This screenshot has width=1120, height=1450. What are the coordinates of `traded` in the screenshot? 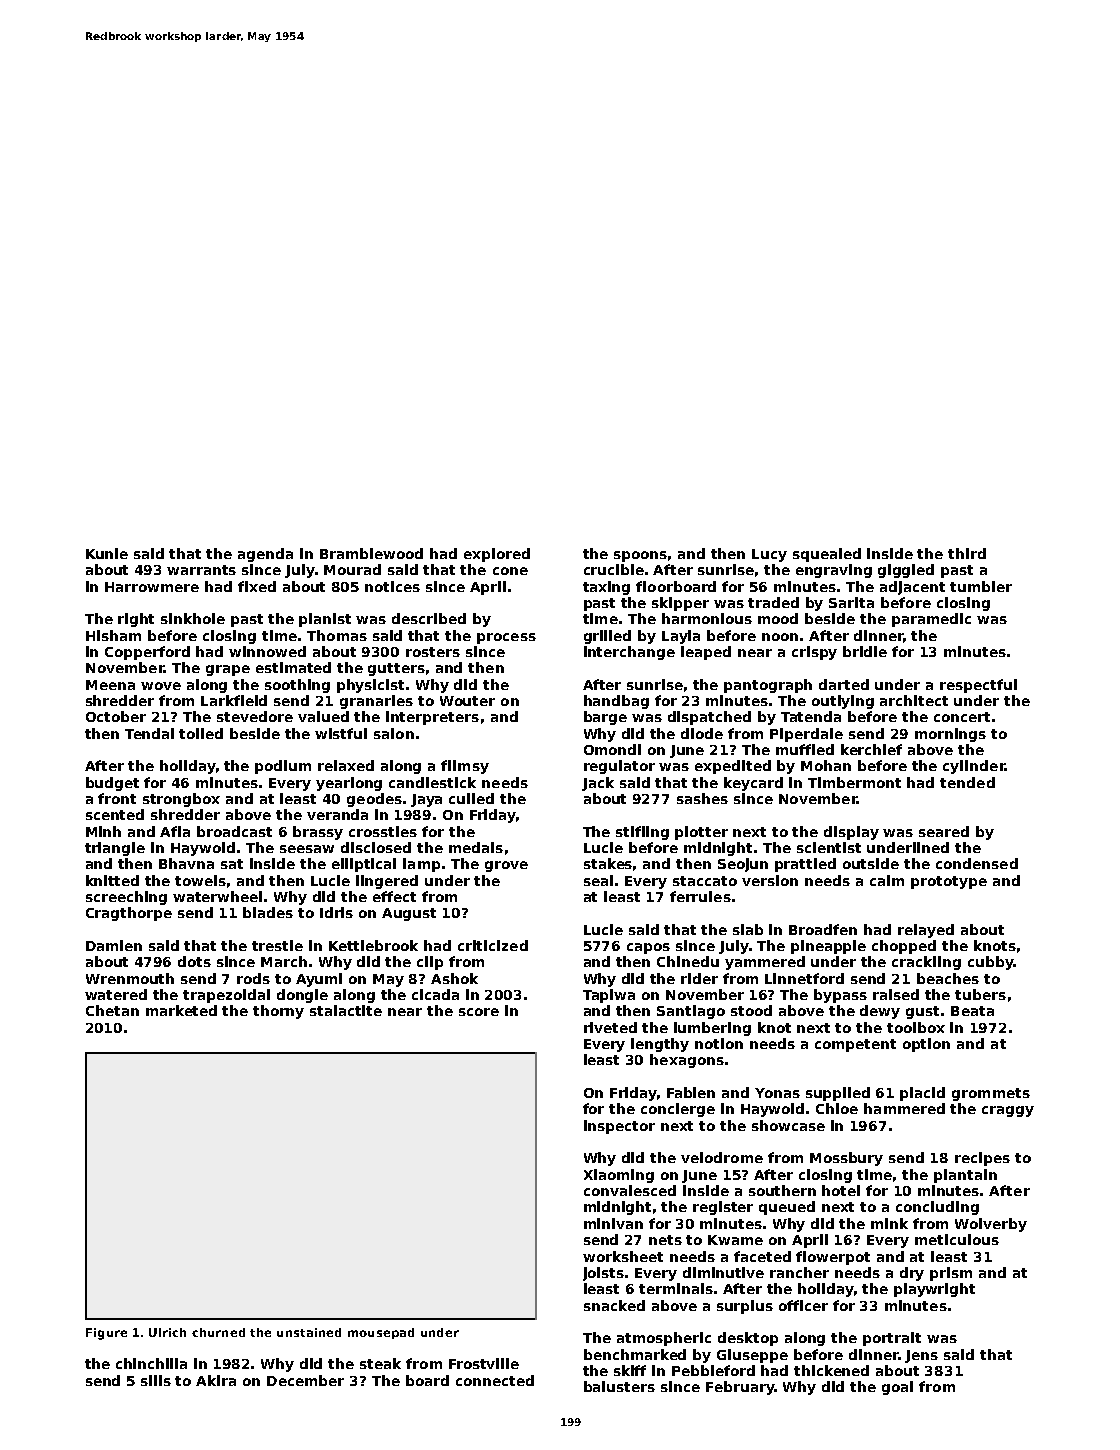 It's located at (773, 602).
